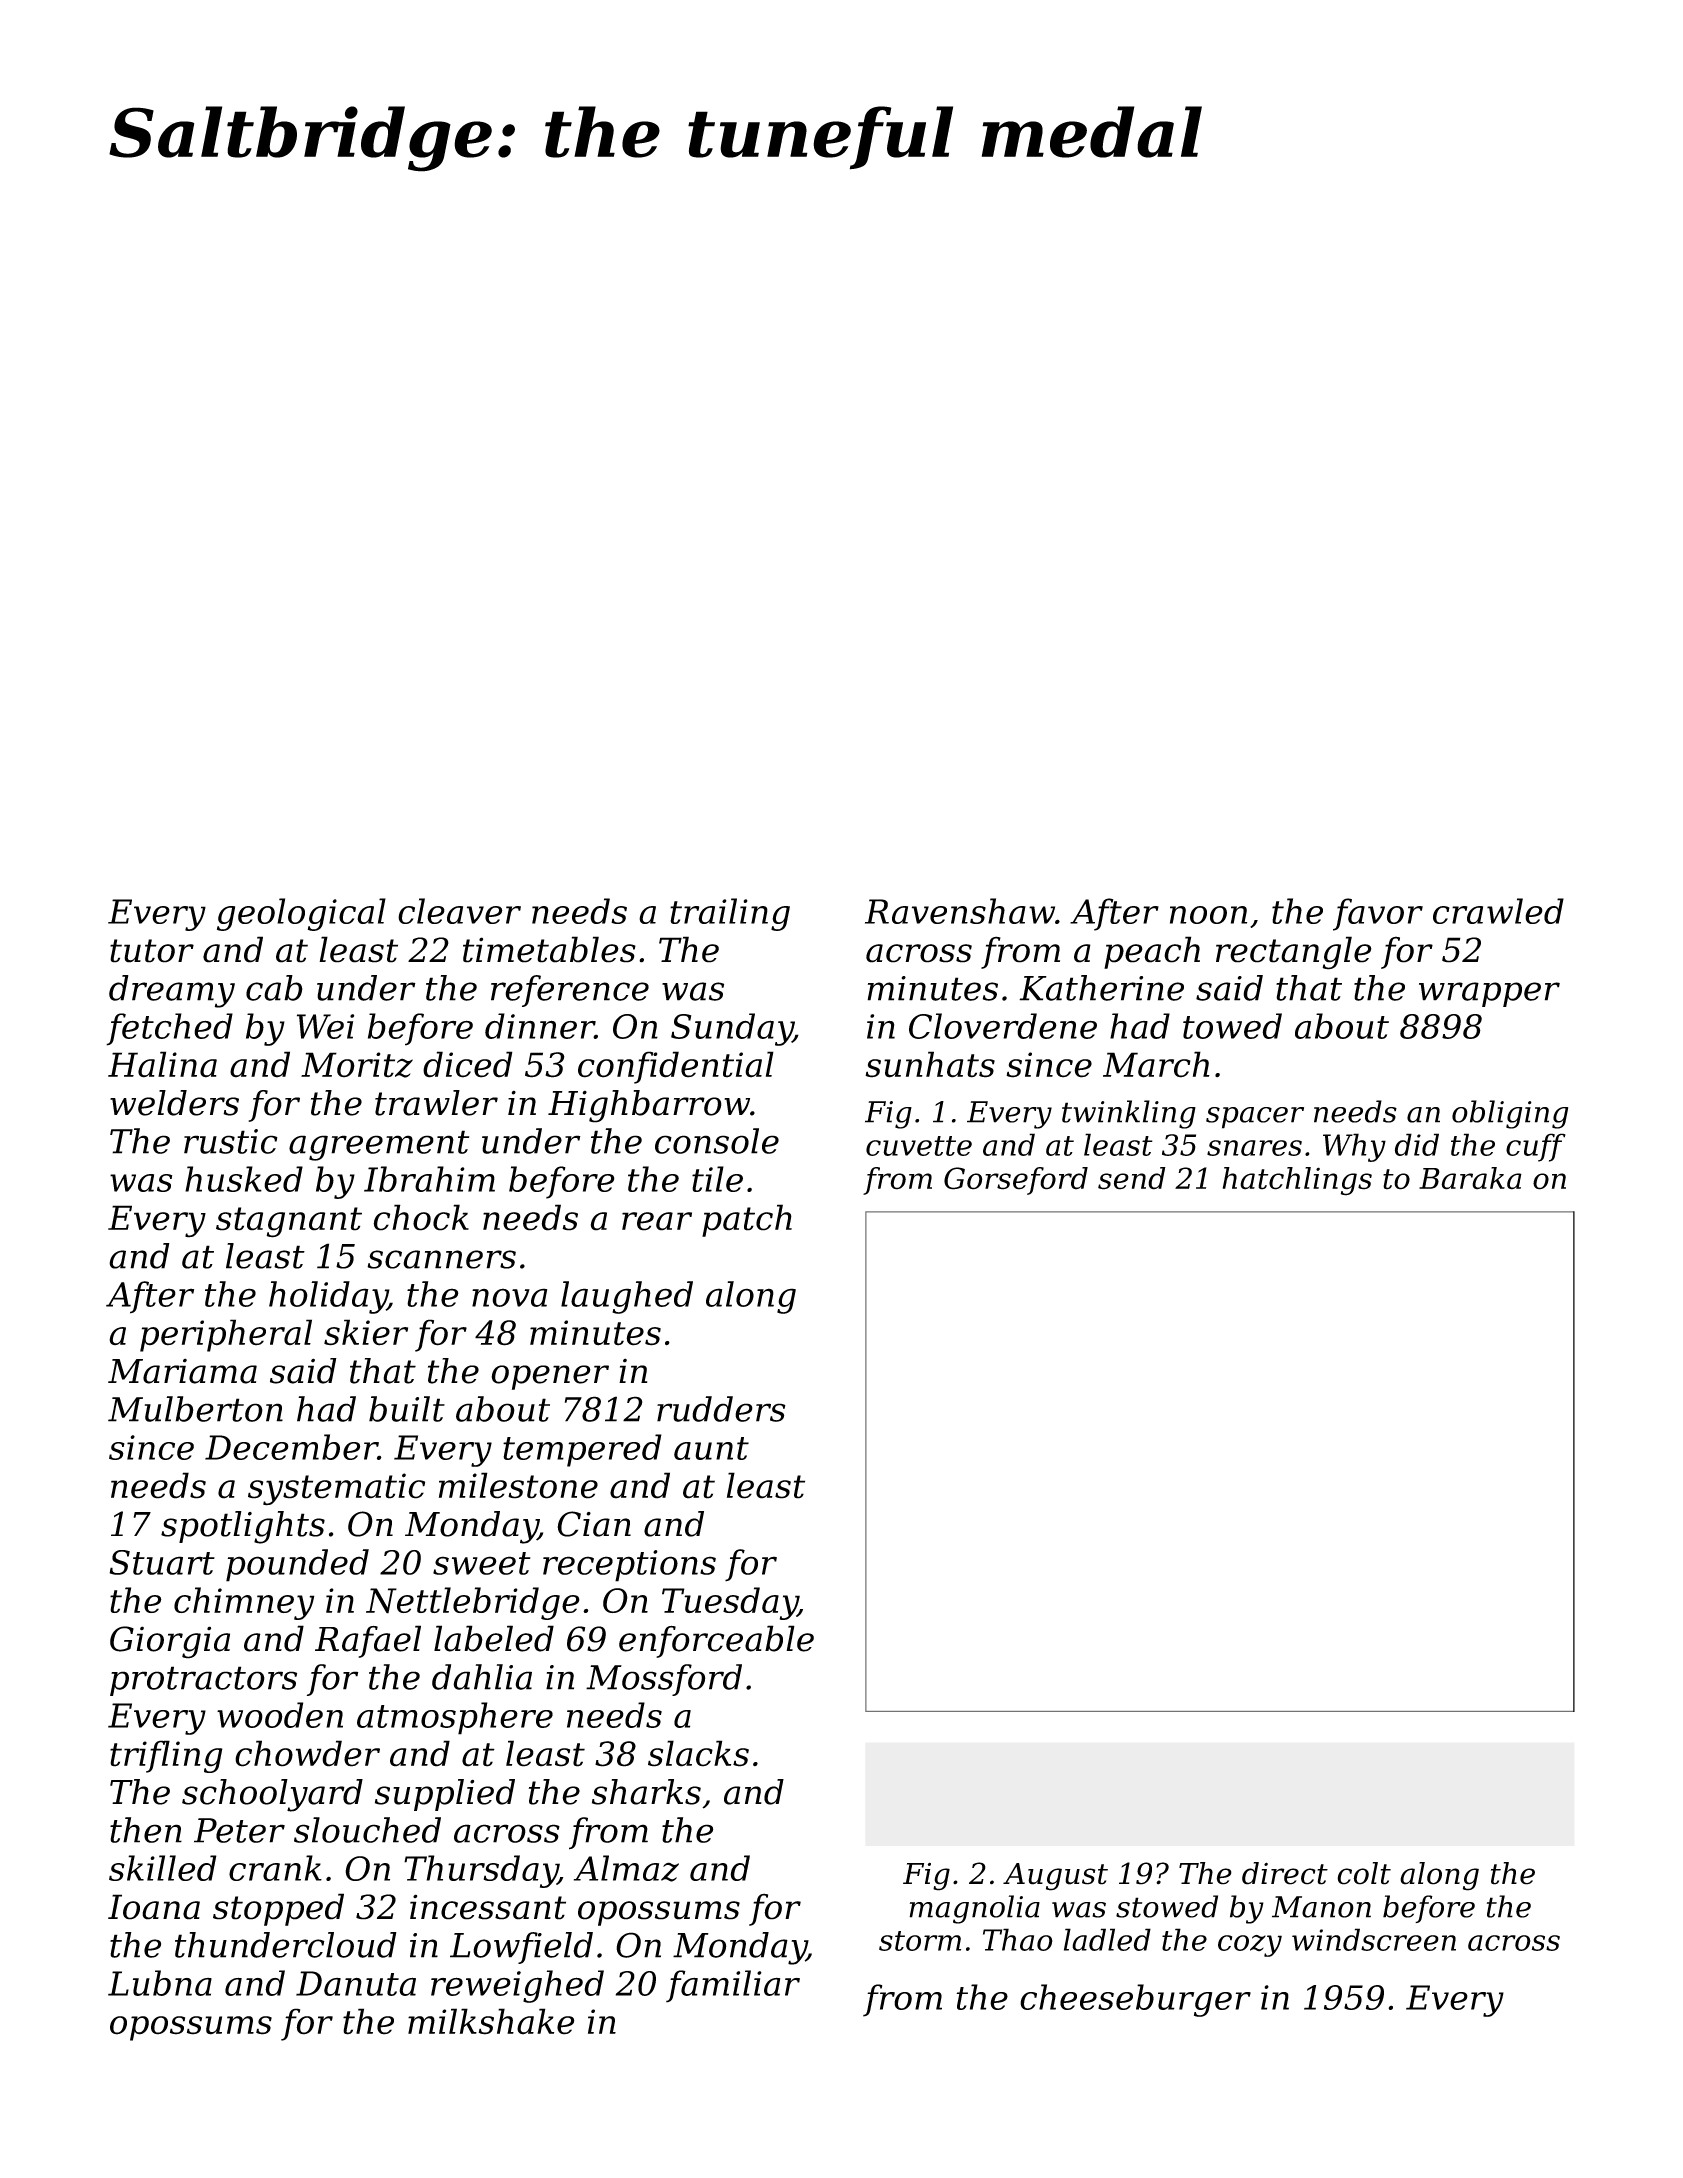 This document has height=2178, width=1683. I want to click on chock, so click(421, 1217).
